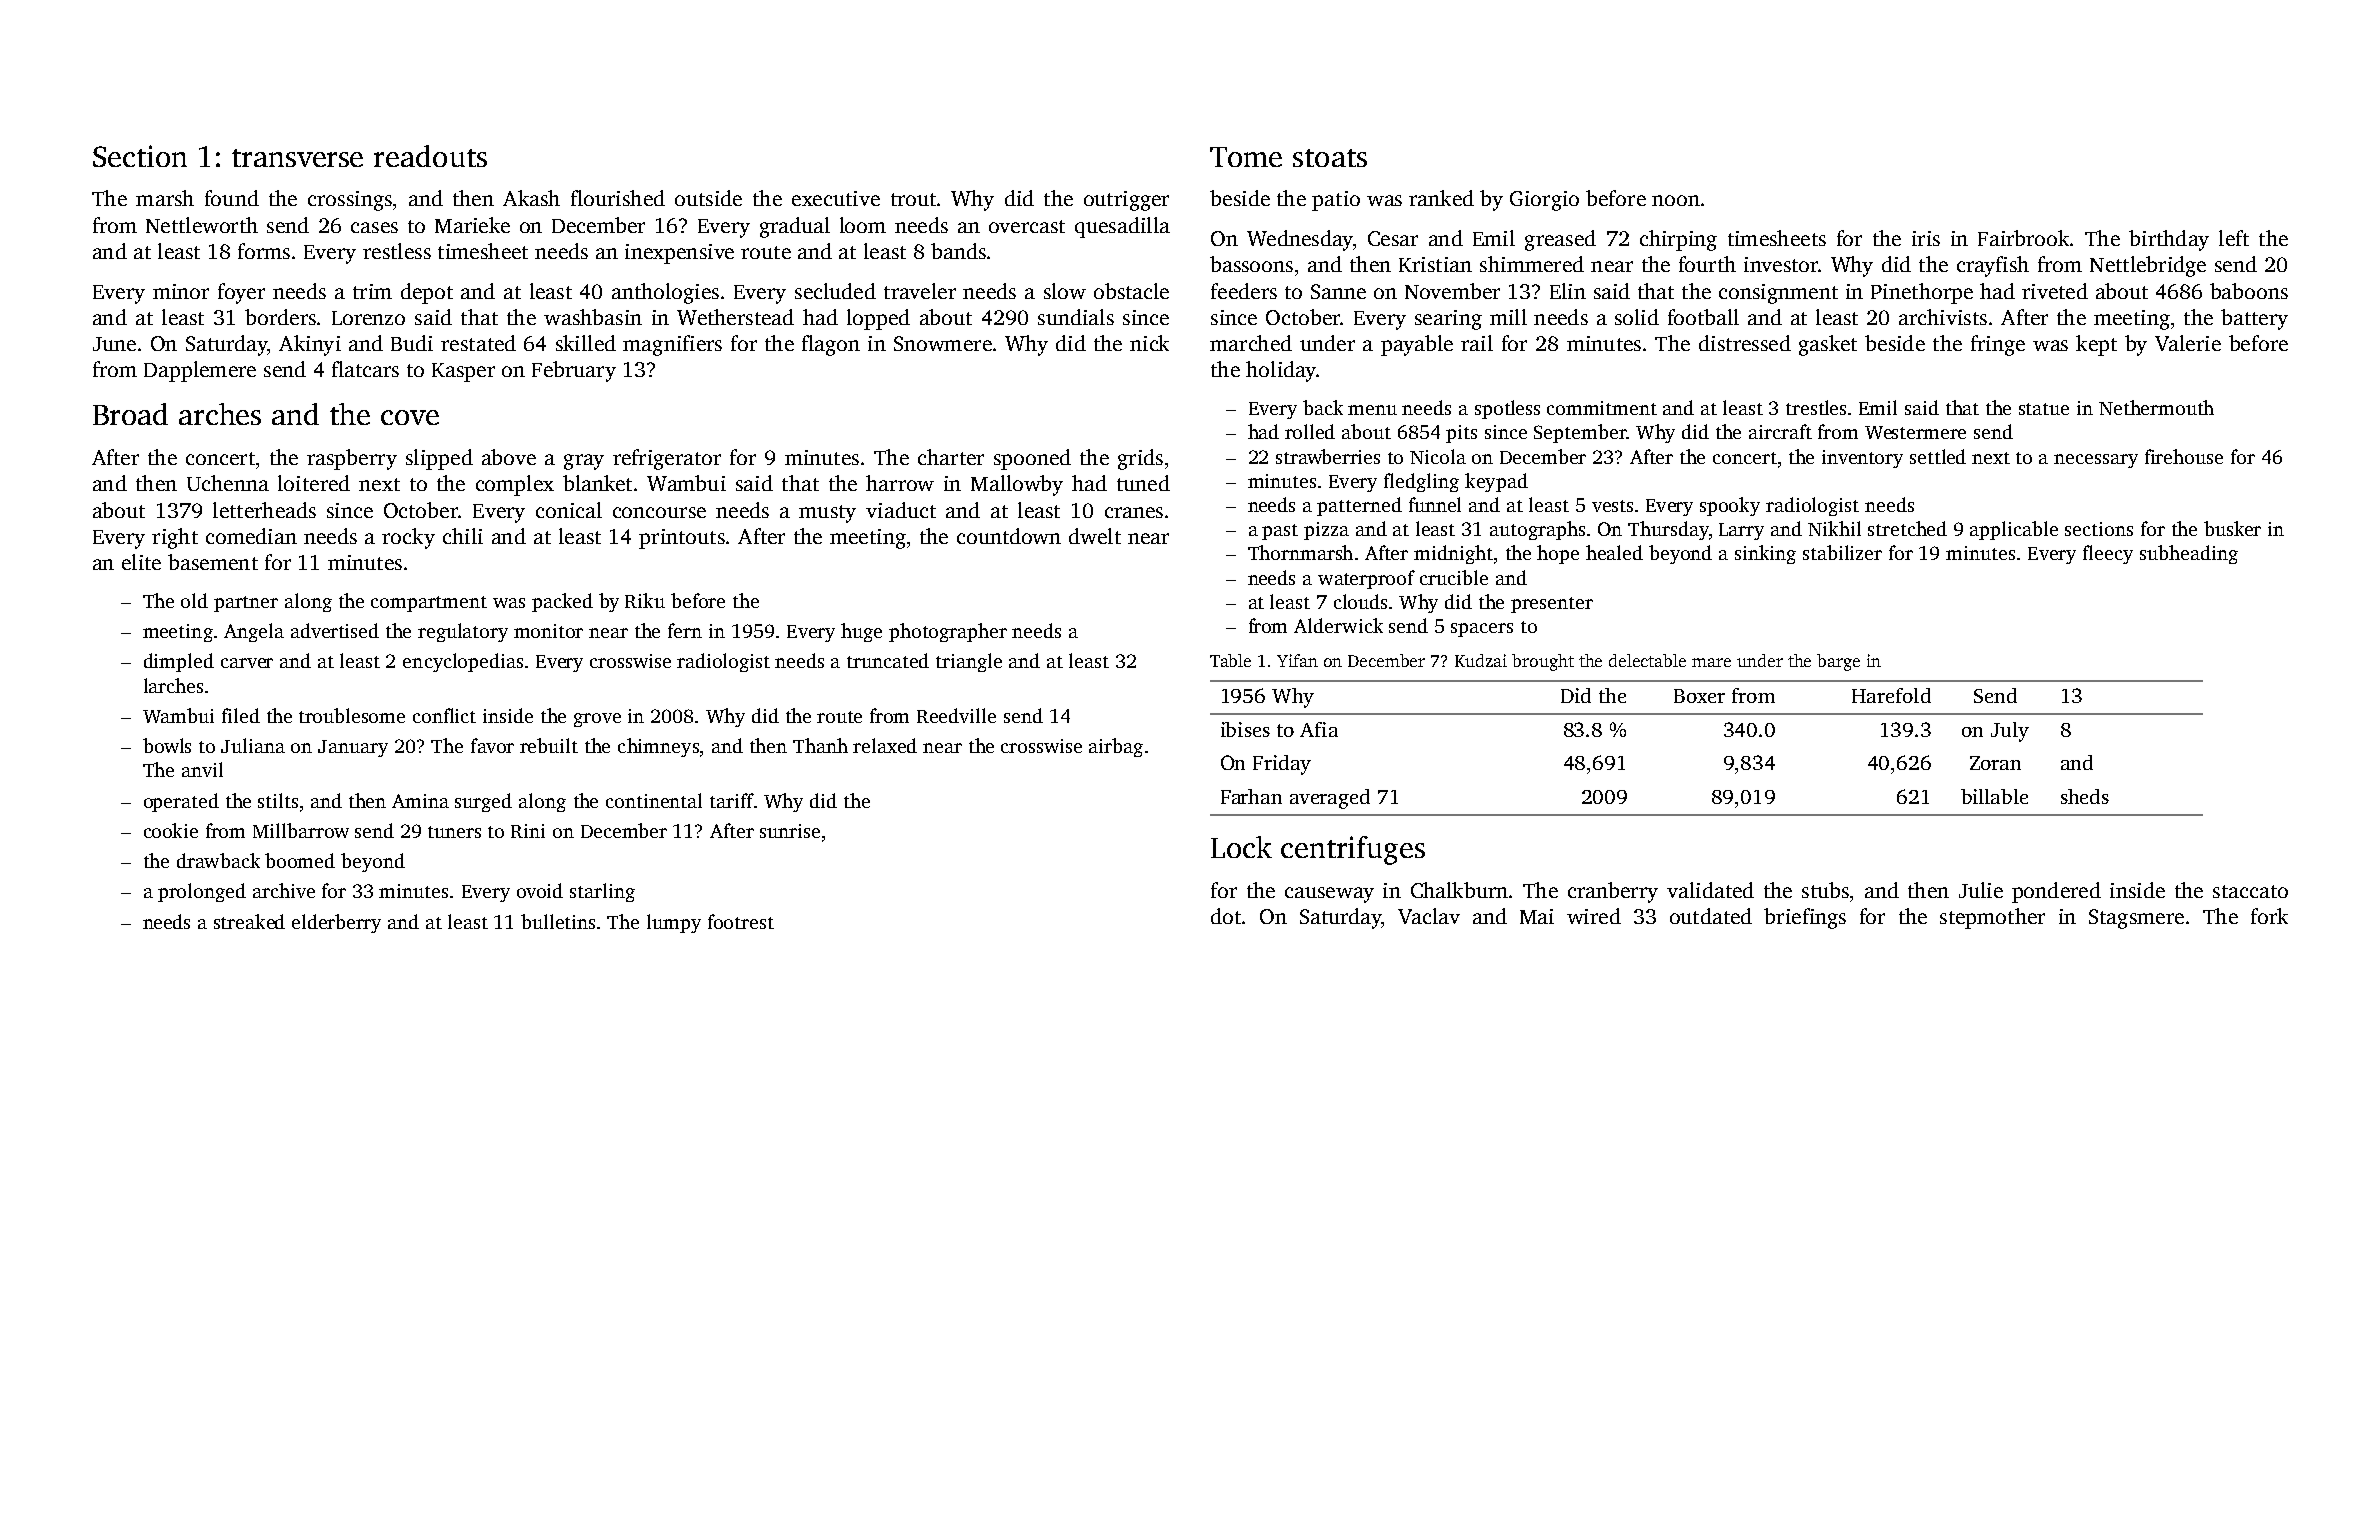 The height and width of the screenshot is (1540, 2380). I want to click on streaked, so click(249, 921).
